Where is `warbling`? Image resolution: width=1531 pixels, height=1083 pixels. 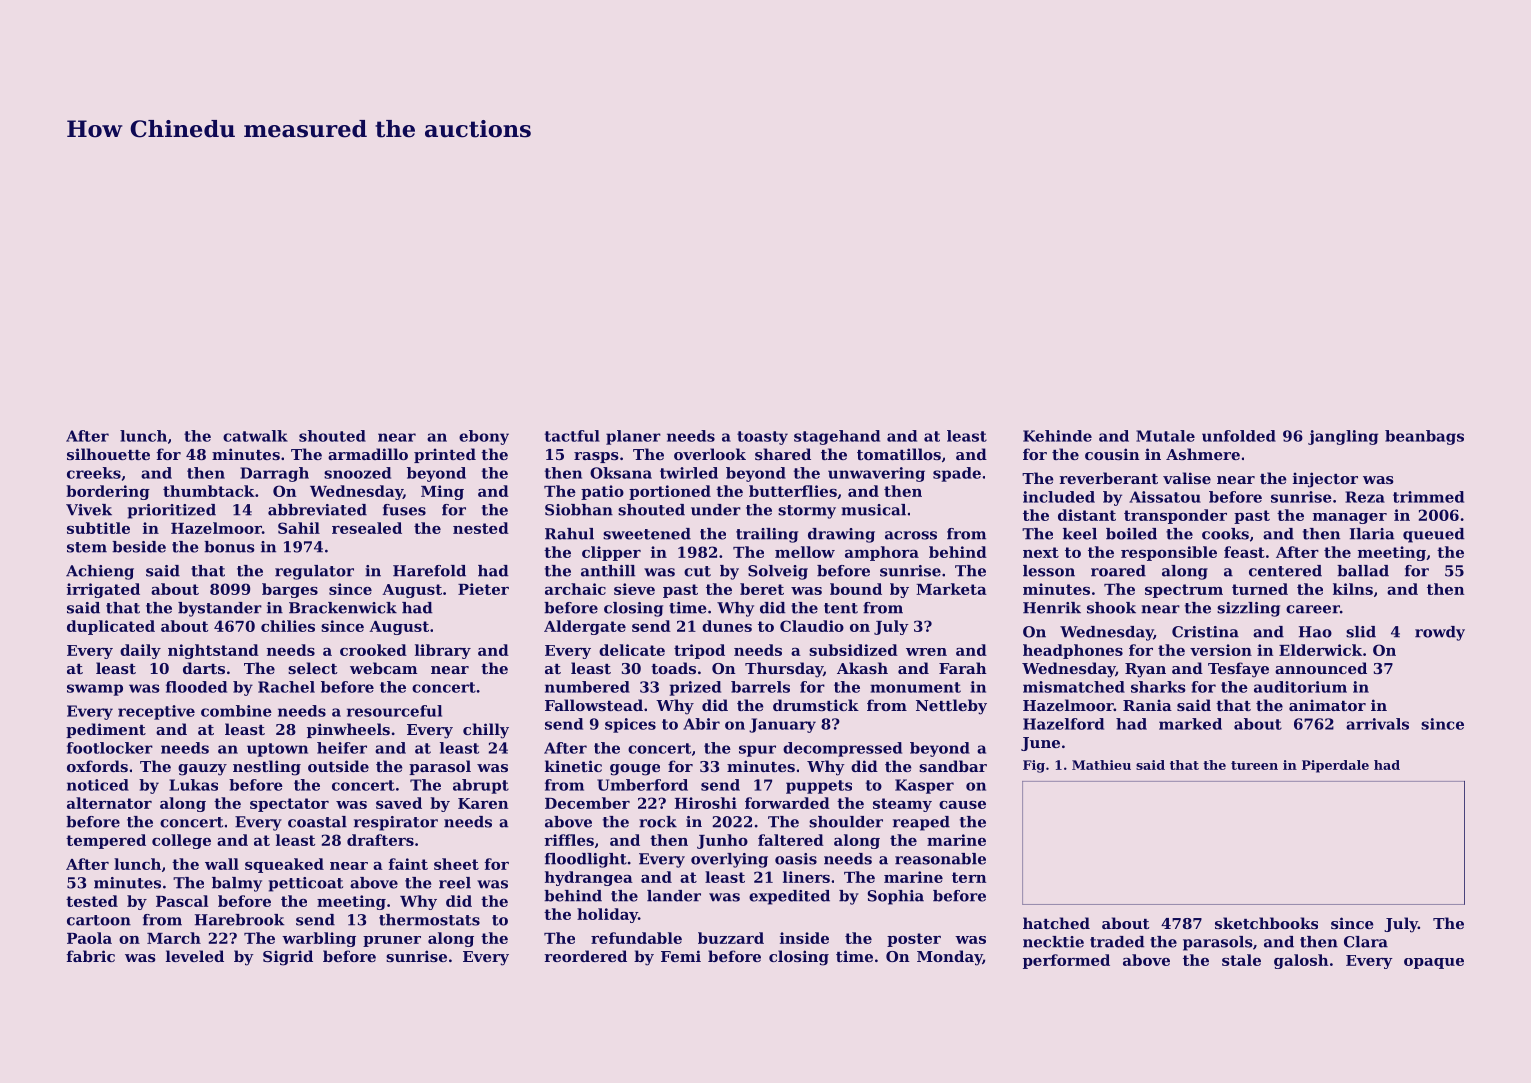
warbling is located at coordinates (319, 939).
